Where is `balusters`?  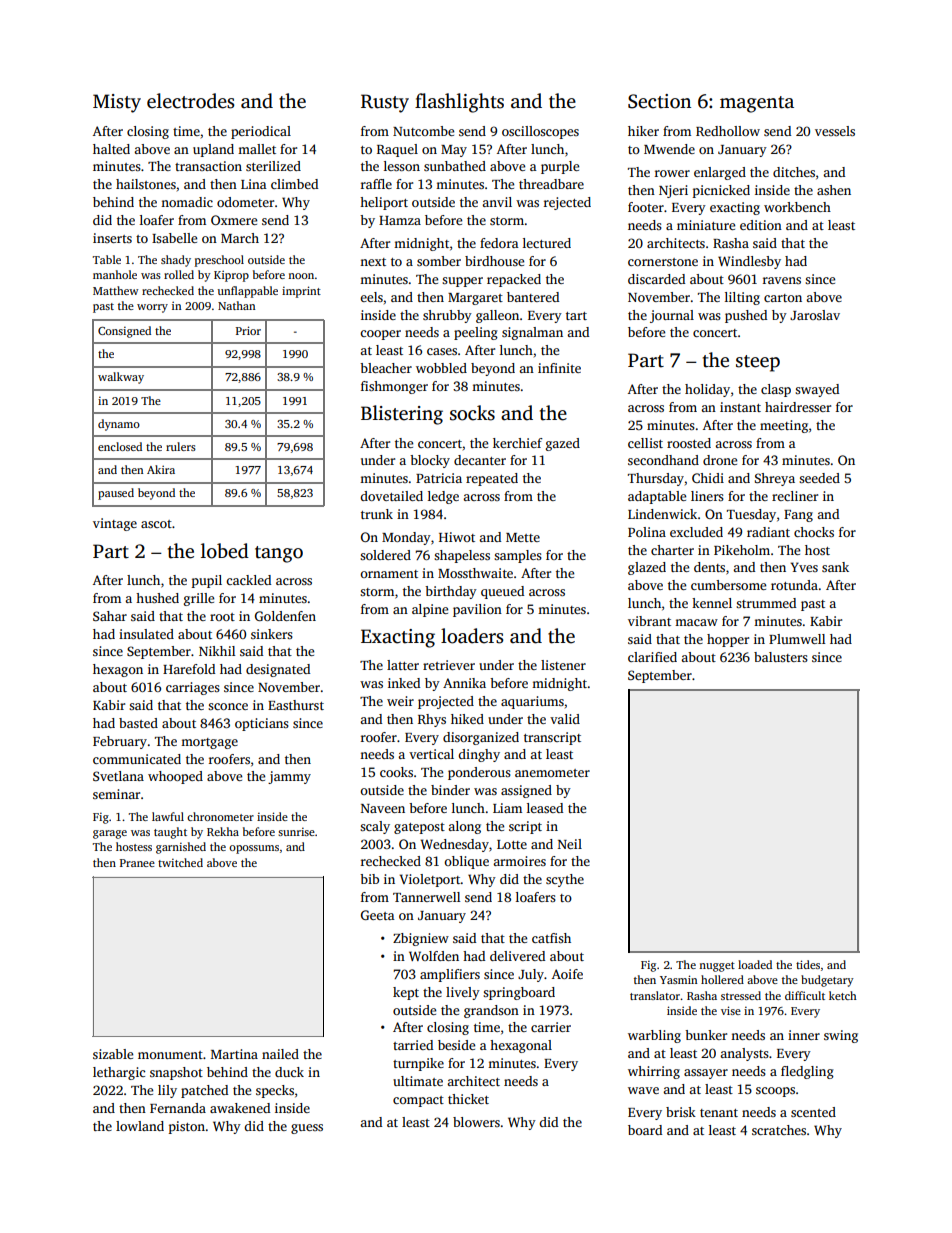 balusters is located at coordinates (781, 657).
